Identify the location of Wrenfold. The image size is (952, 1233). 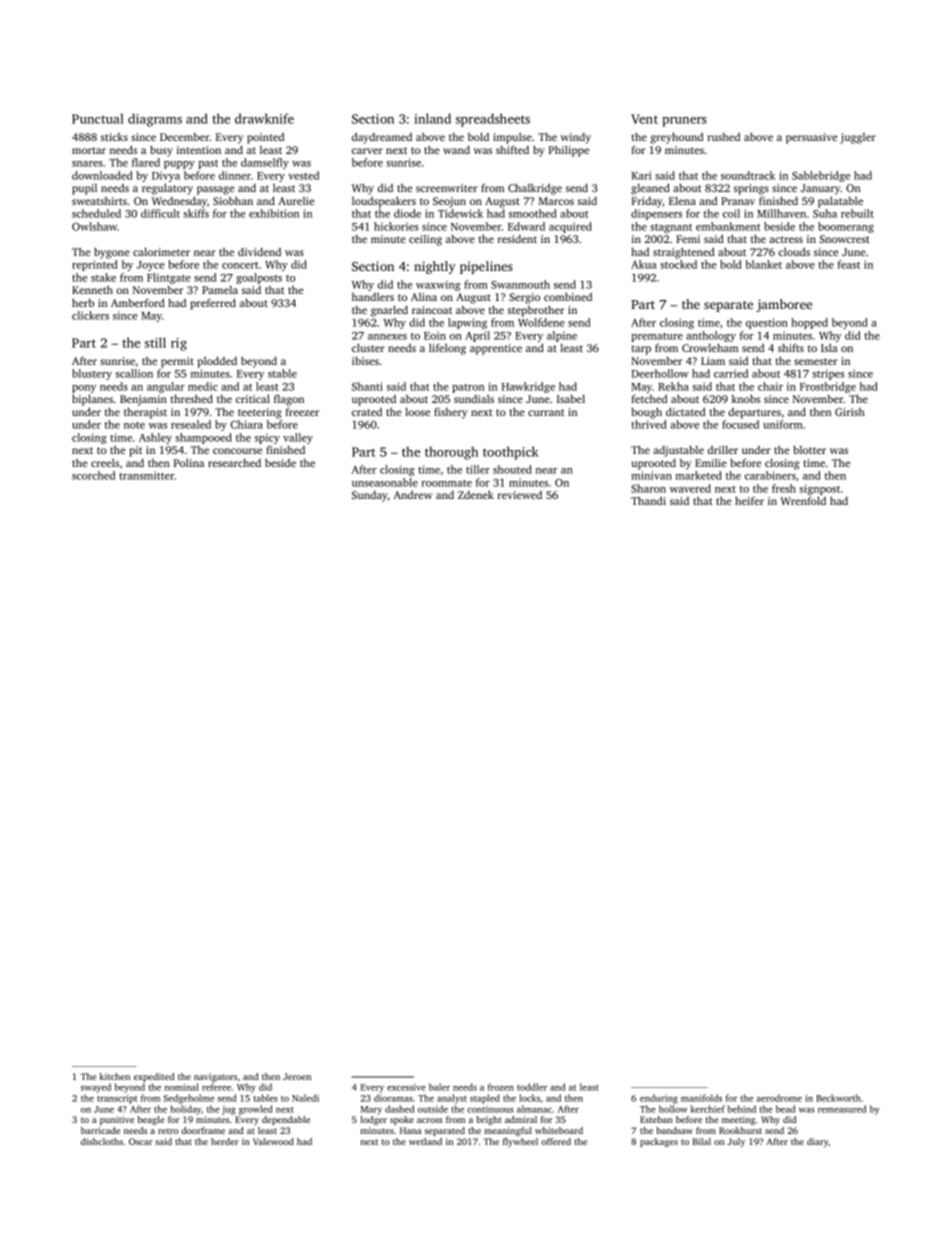
(803, 500).
